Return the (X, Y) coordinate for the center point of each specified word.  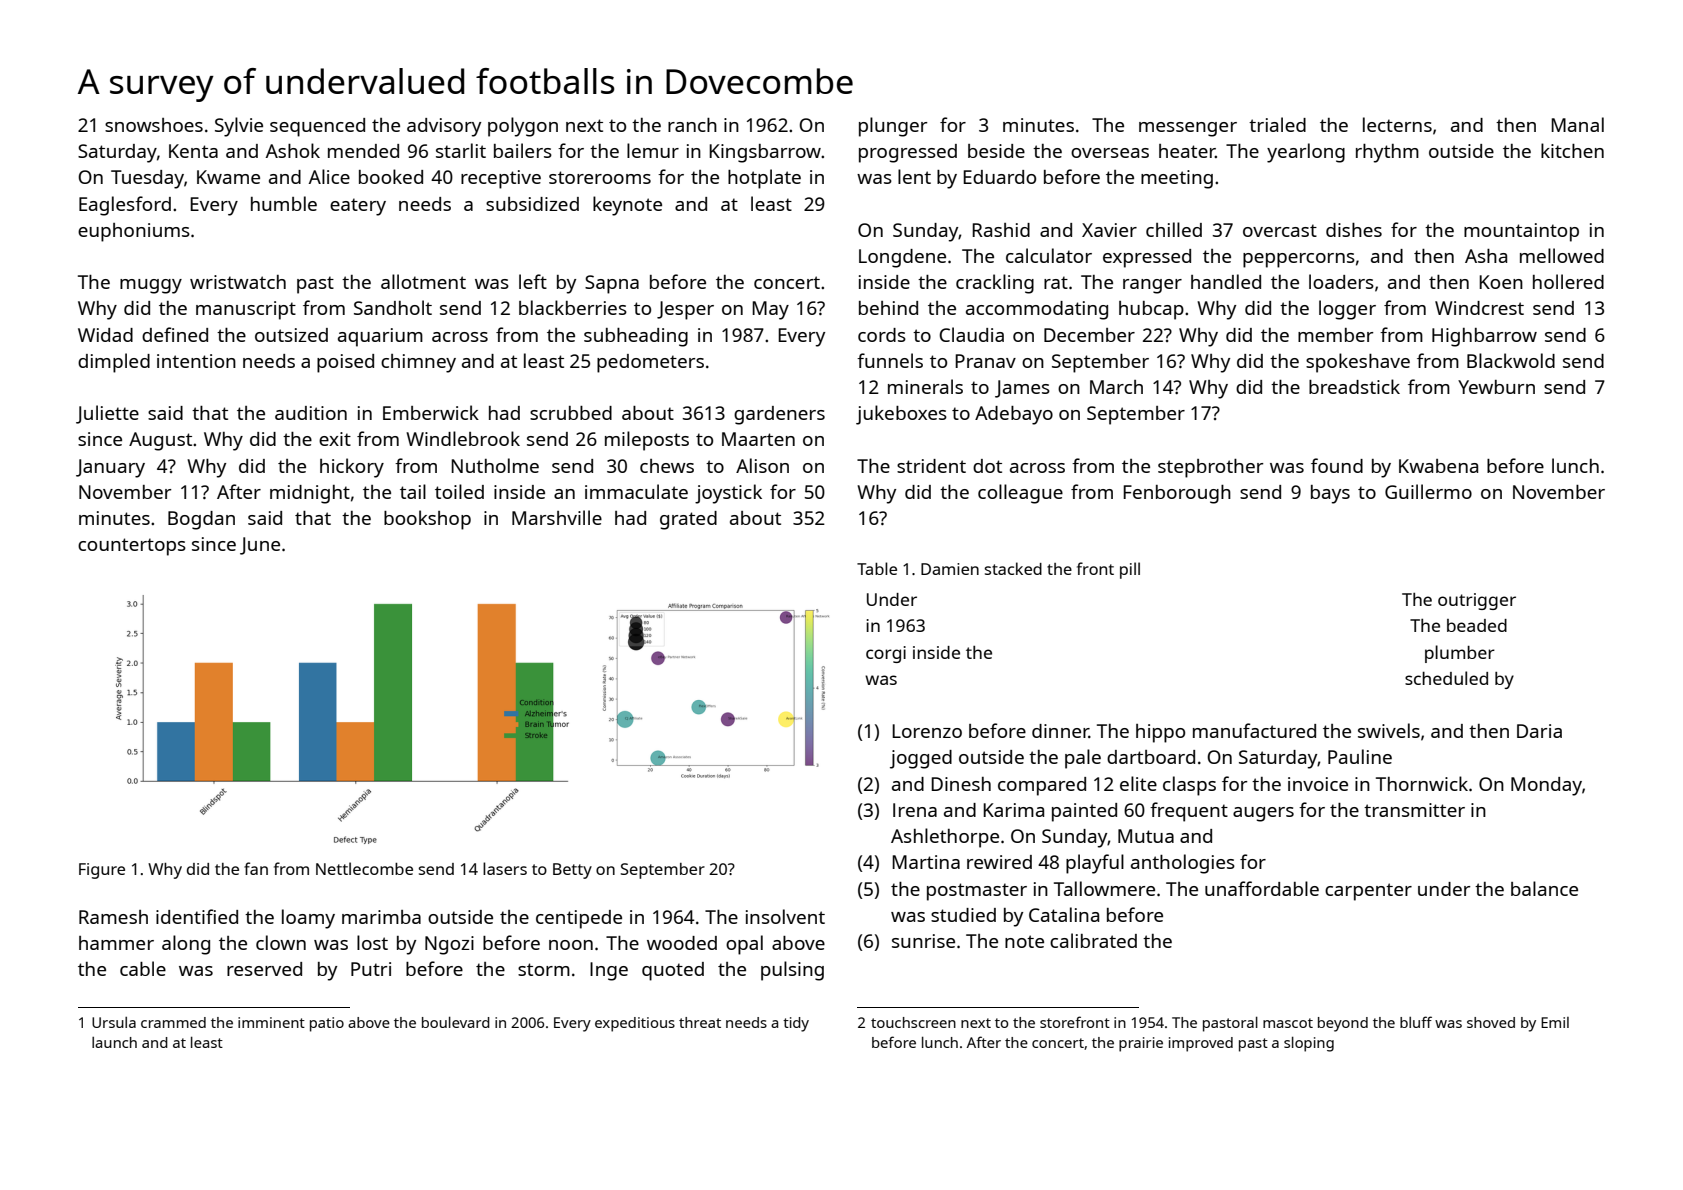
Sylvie (239, 127)
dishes (1354, 230)
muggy (151, 286)
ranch (692, 125)
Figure (102, 871)
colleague (1020, 494)
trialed (1277, 124)
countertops (132, 547)
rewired (999, 862)
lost (372, 942)
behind (888, 308)
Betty (572, 871)
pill (1130, 570)
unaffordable (1262, 888)
